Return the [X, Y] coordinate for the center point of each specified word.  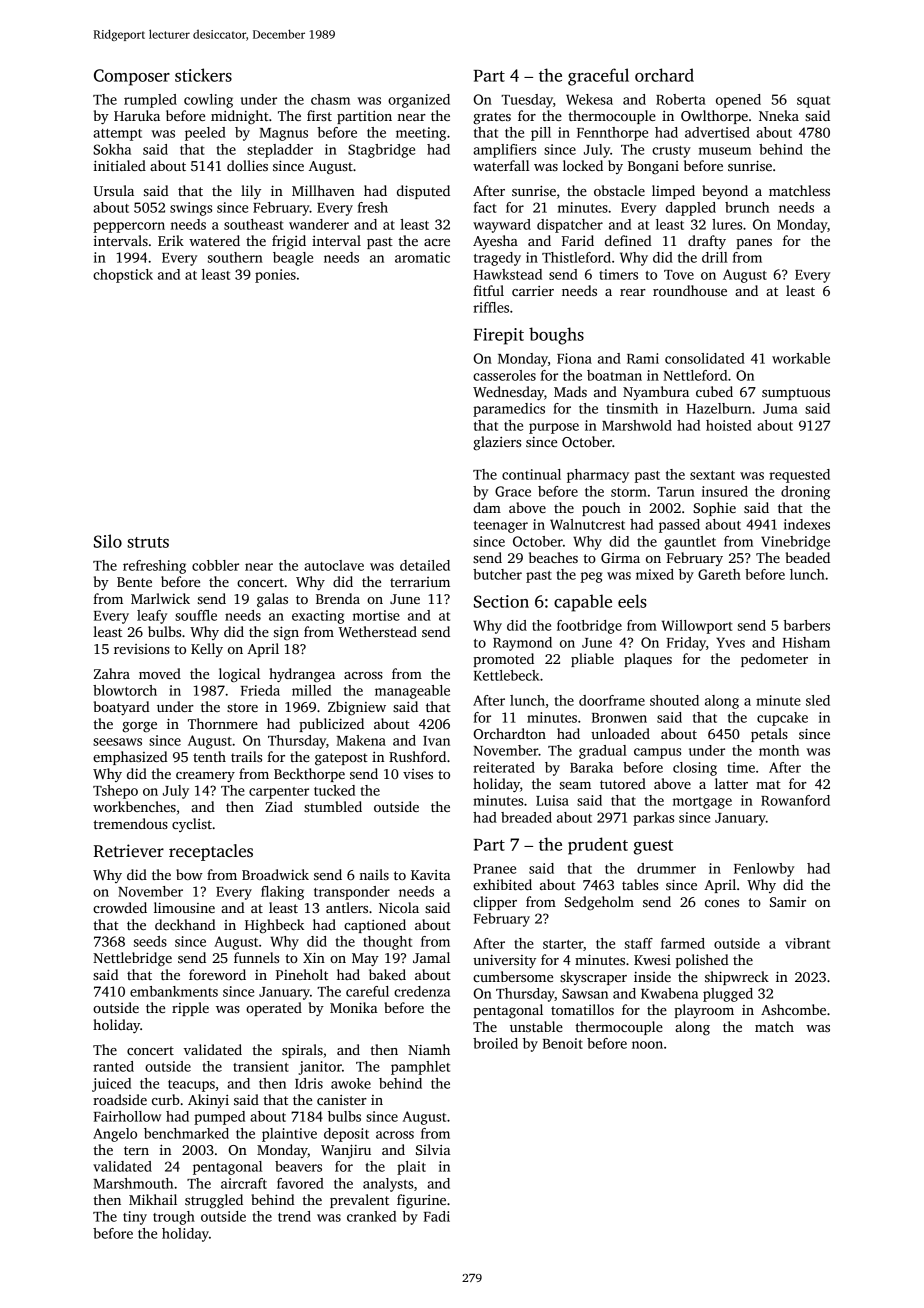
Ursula [113, 190]
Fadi [437, 1216]
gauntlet [690, 543]
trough [174, 1218]
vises [418, 774]
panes [754, 244]
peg [592, 577]
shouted [674, 700]
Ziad [279, 806]
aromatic [422, 257]
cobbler [215, 565]
